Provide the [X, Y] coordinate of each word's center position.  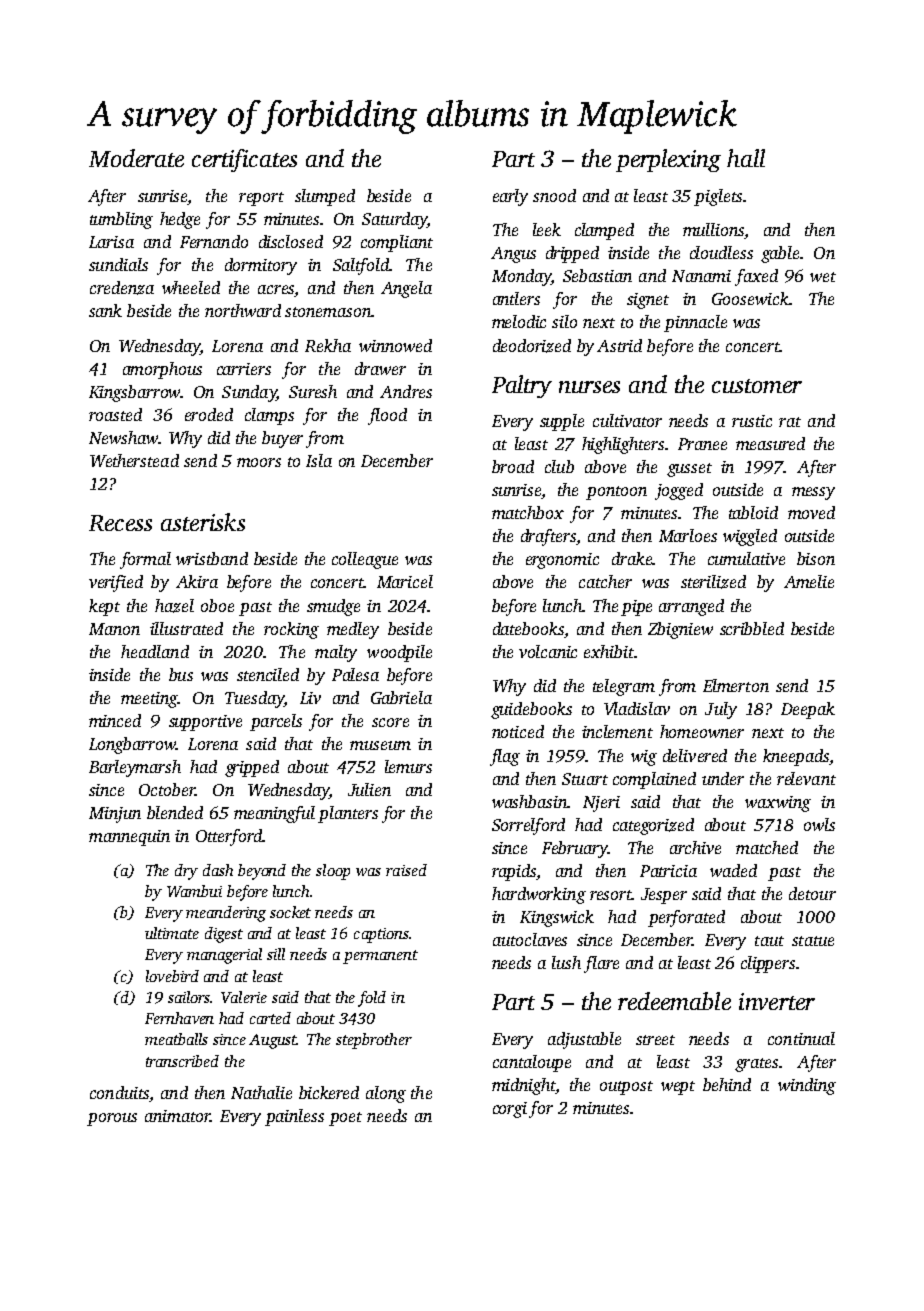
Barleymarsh [135, 768]
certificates [244, 160]
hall [746, 158]
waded [733, 870]
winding [807, 1086]
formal [145, 560]
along [386, 1094]
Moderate [136, 158]
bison [816, 558]
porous [112, 1119]
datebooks [528, 628]
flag [505, 757]
